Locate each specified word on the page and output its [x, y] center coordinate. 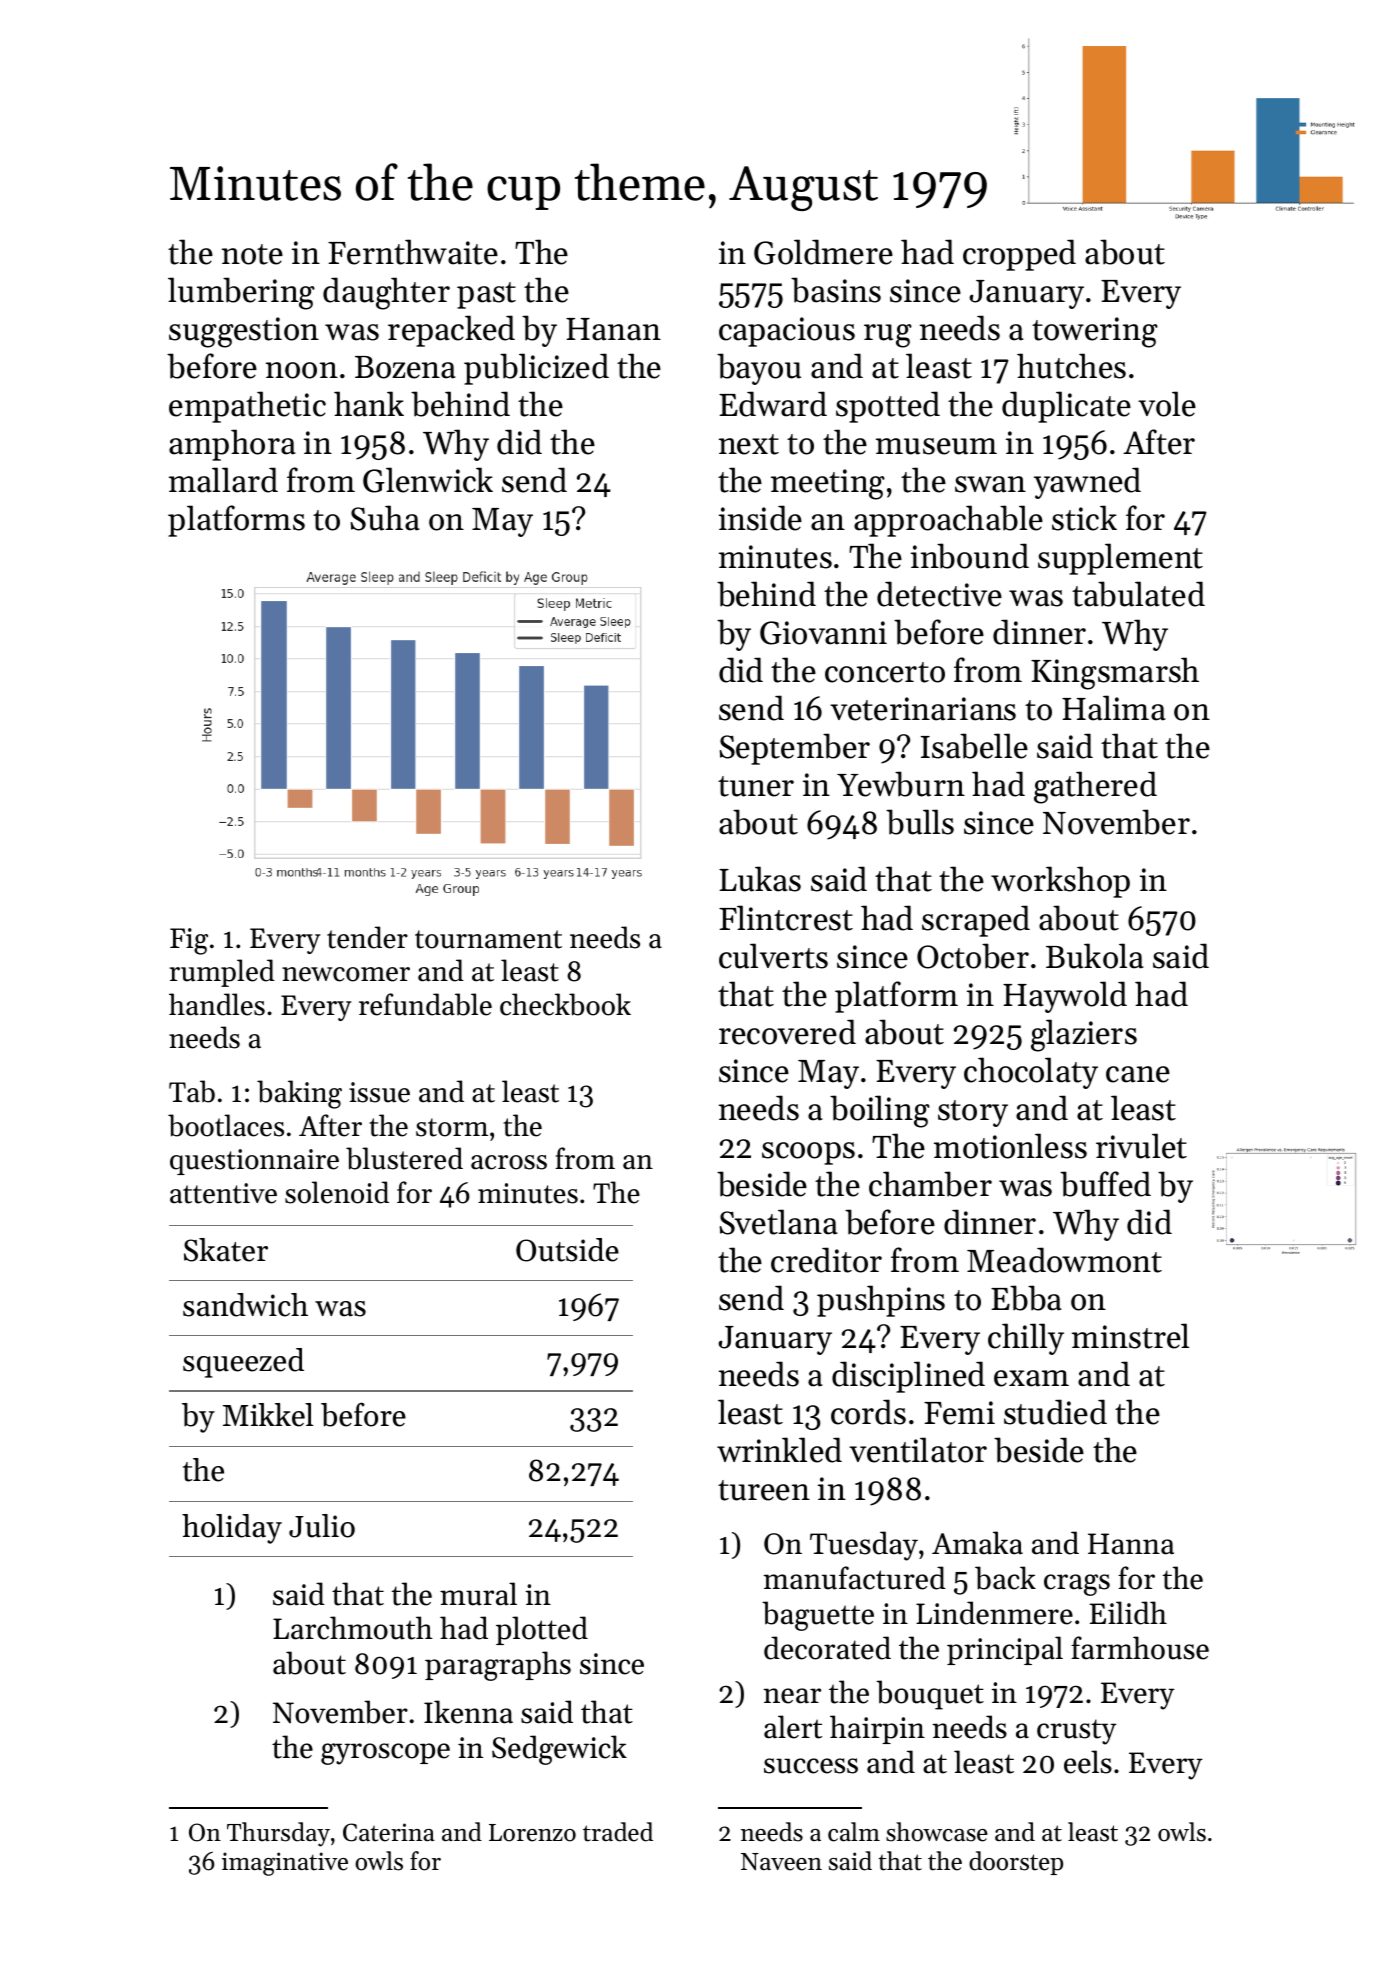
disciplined [908, 1377]
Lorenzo [532, 1833]
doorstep [1016, 1863]
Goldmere [823, 252]
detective [939, 594]
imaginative [285, 1864]
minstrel [1130, 1336]
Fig [189, 941]
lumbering [241, 293]
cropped [1019, 255]
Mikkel [268, 1415]
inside [760, 518]
